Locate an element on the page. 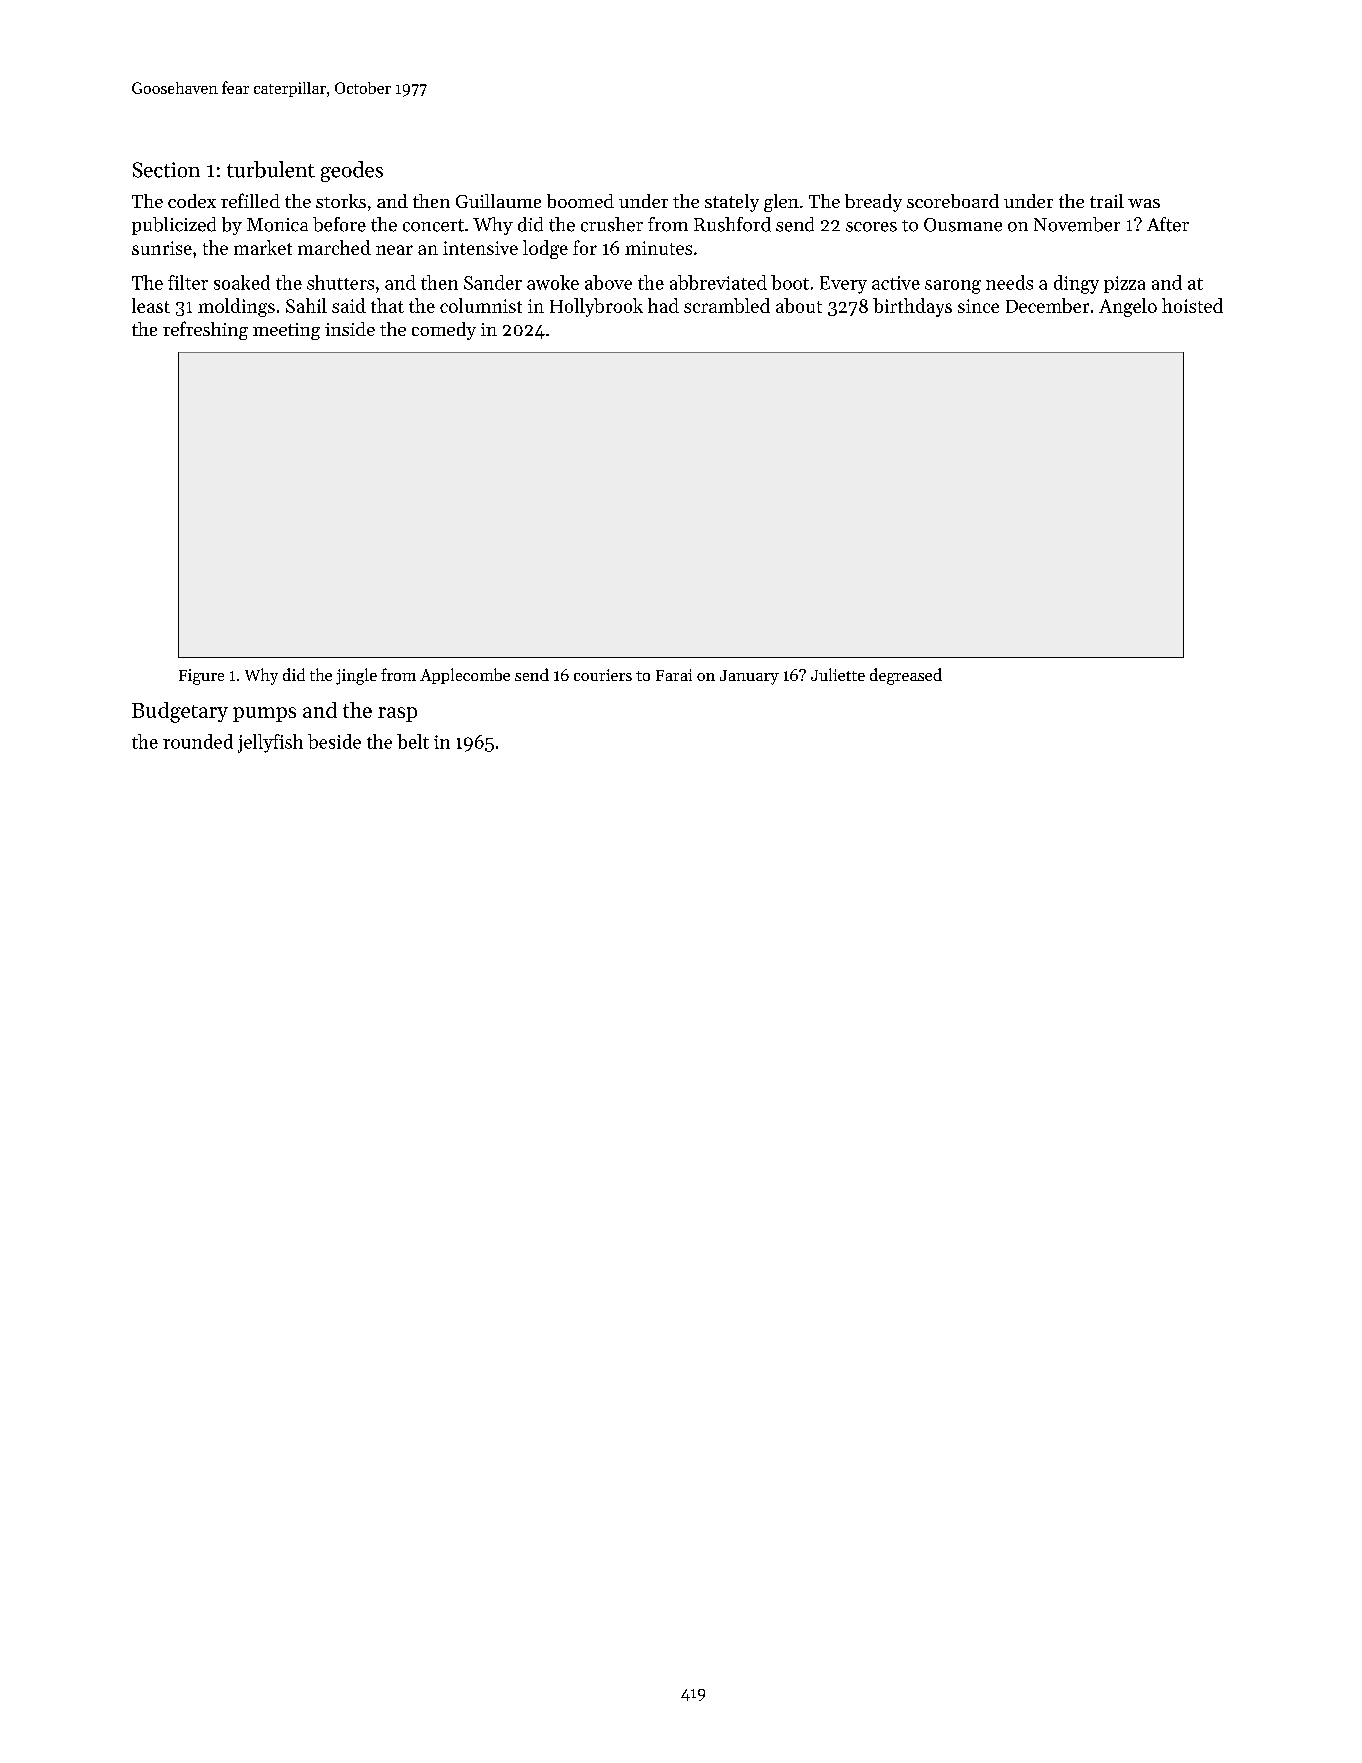  hoisted is located at coordinates (1192, 305).
